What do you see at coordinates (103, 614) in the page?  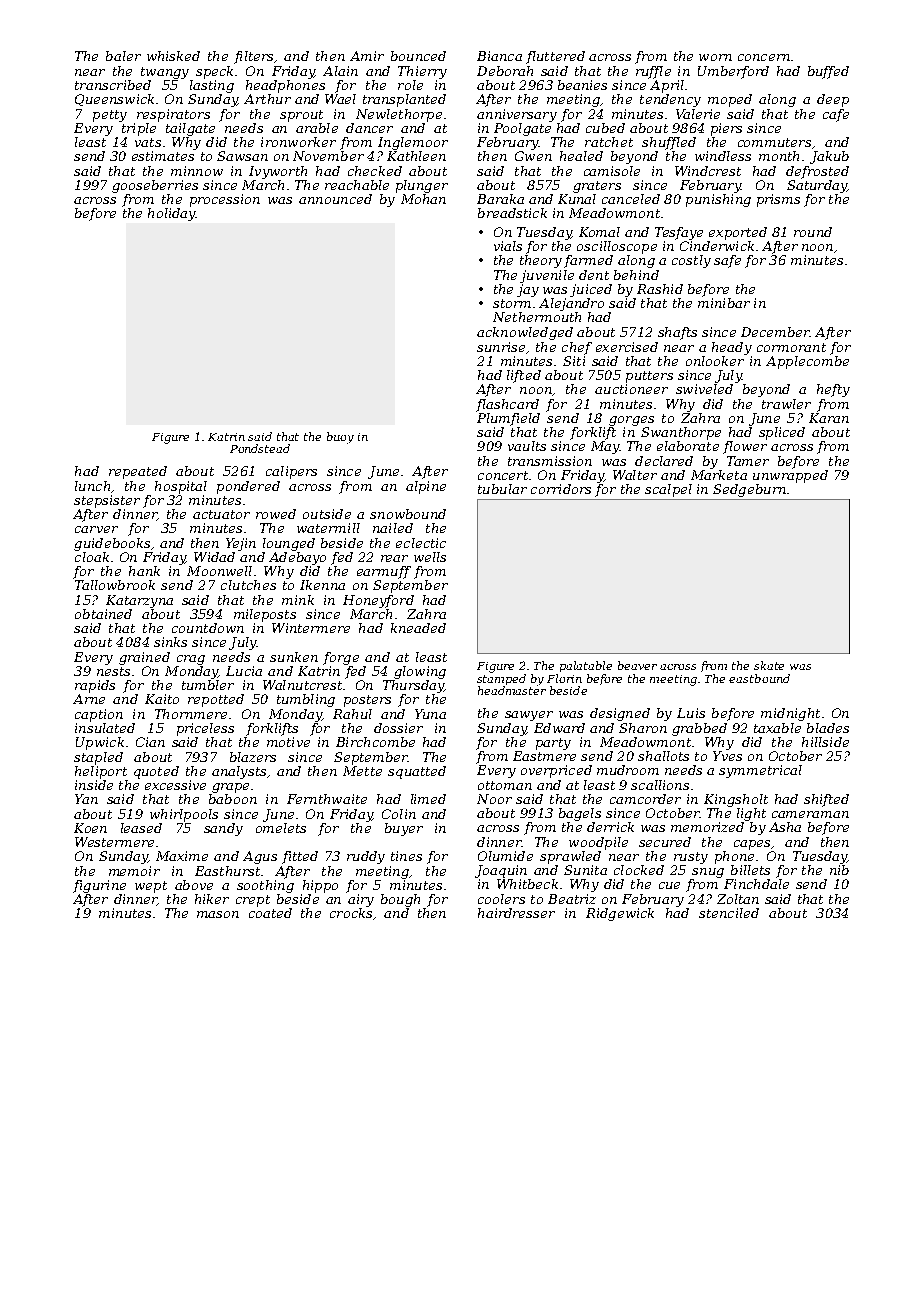 I see `obtained` at bounding box center [103, 614].
